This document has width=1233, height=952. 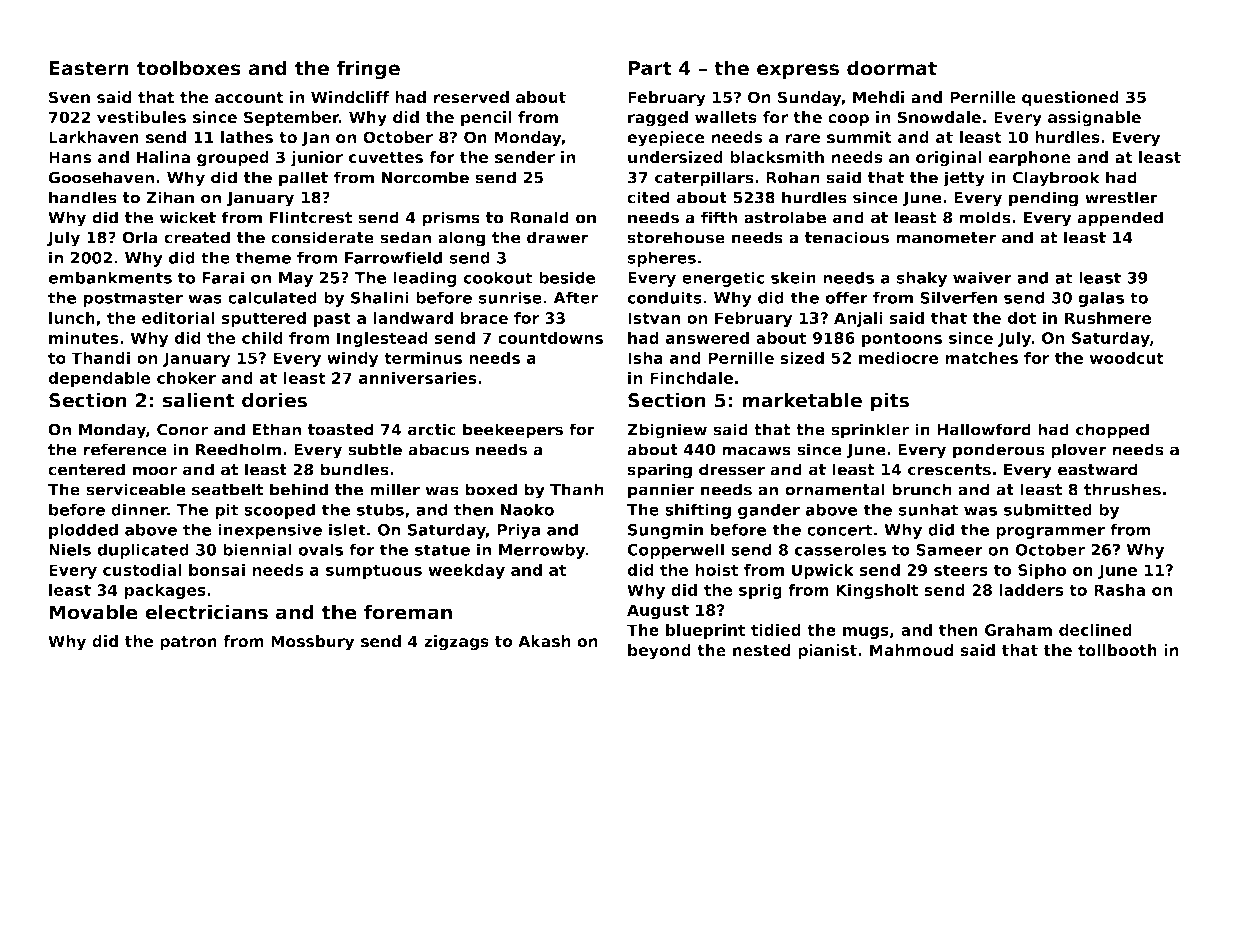 What do you see at coordinates (188, 643) in the document?
I see `patron` at bounding box center [188, 643].
